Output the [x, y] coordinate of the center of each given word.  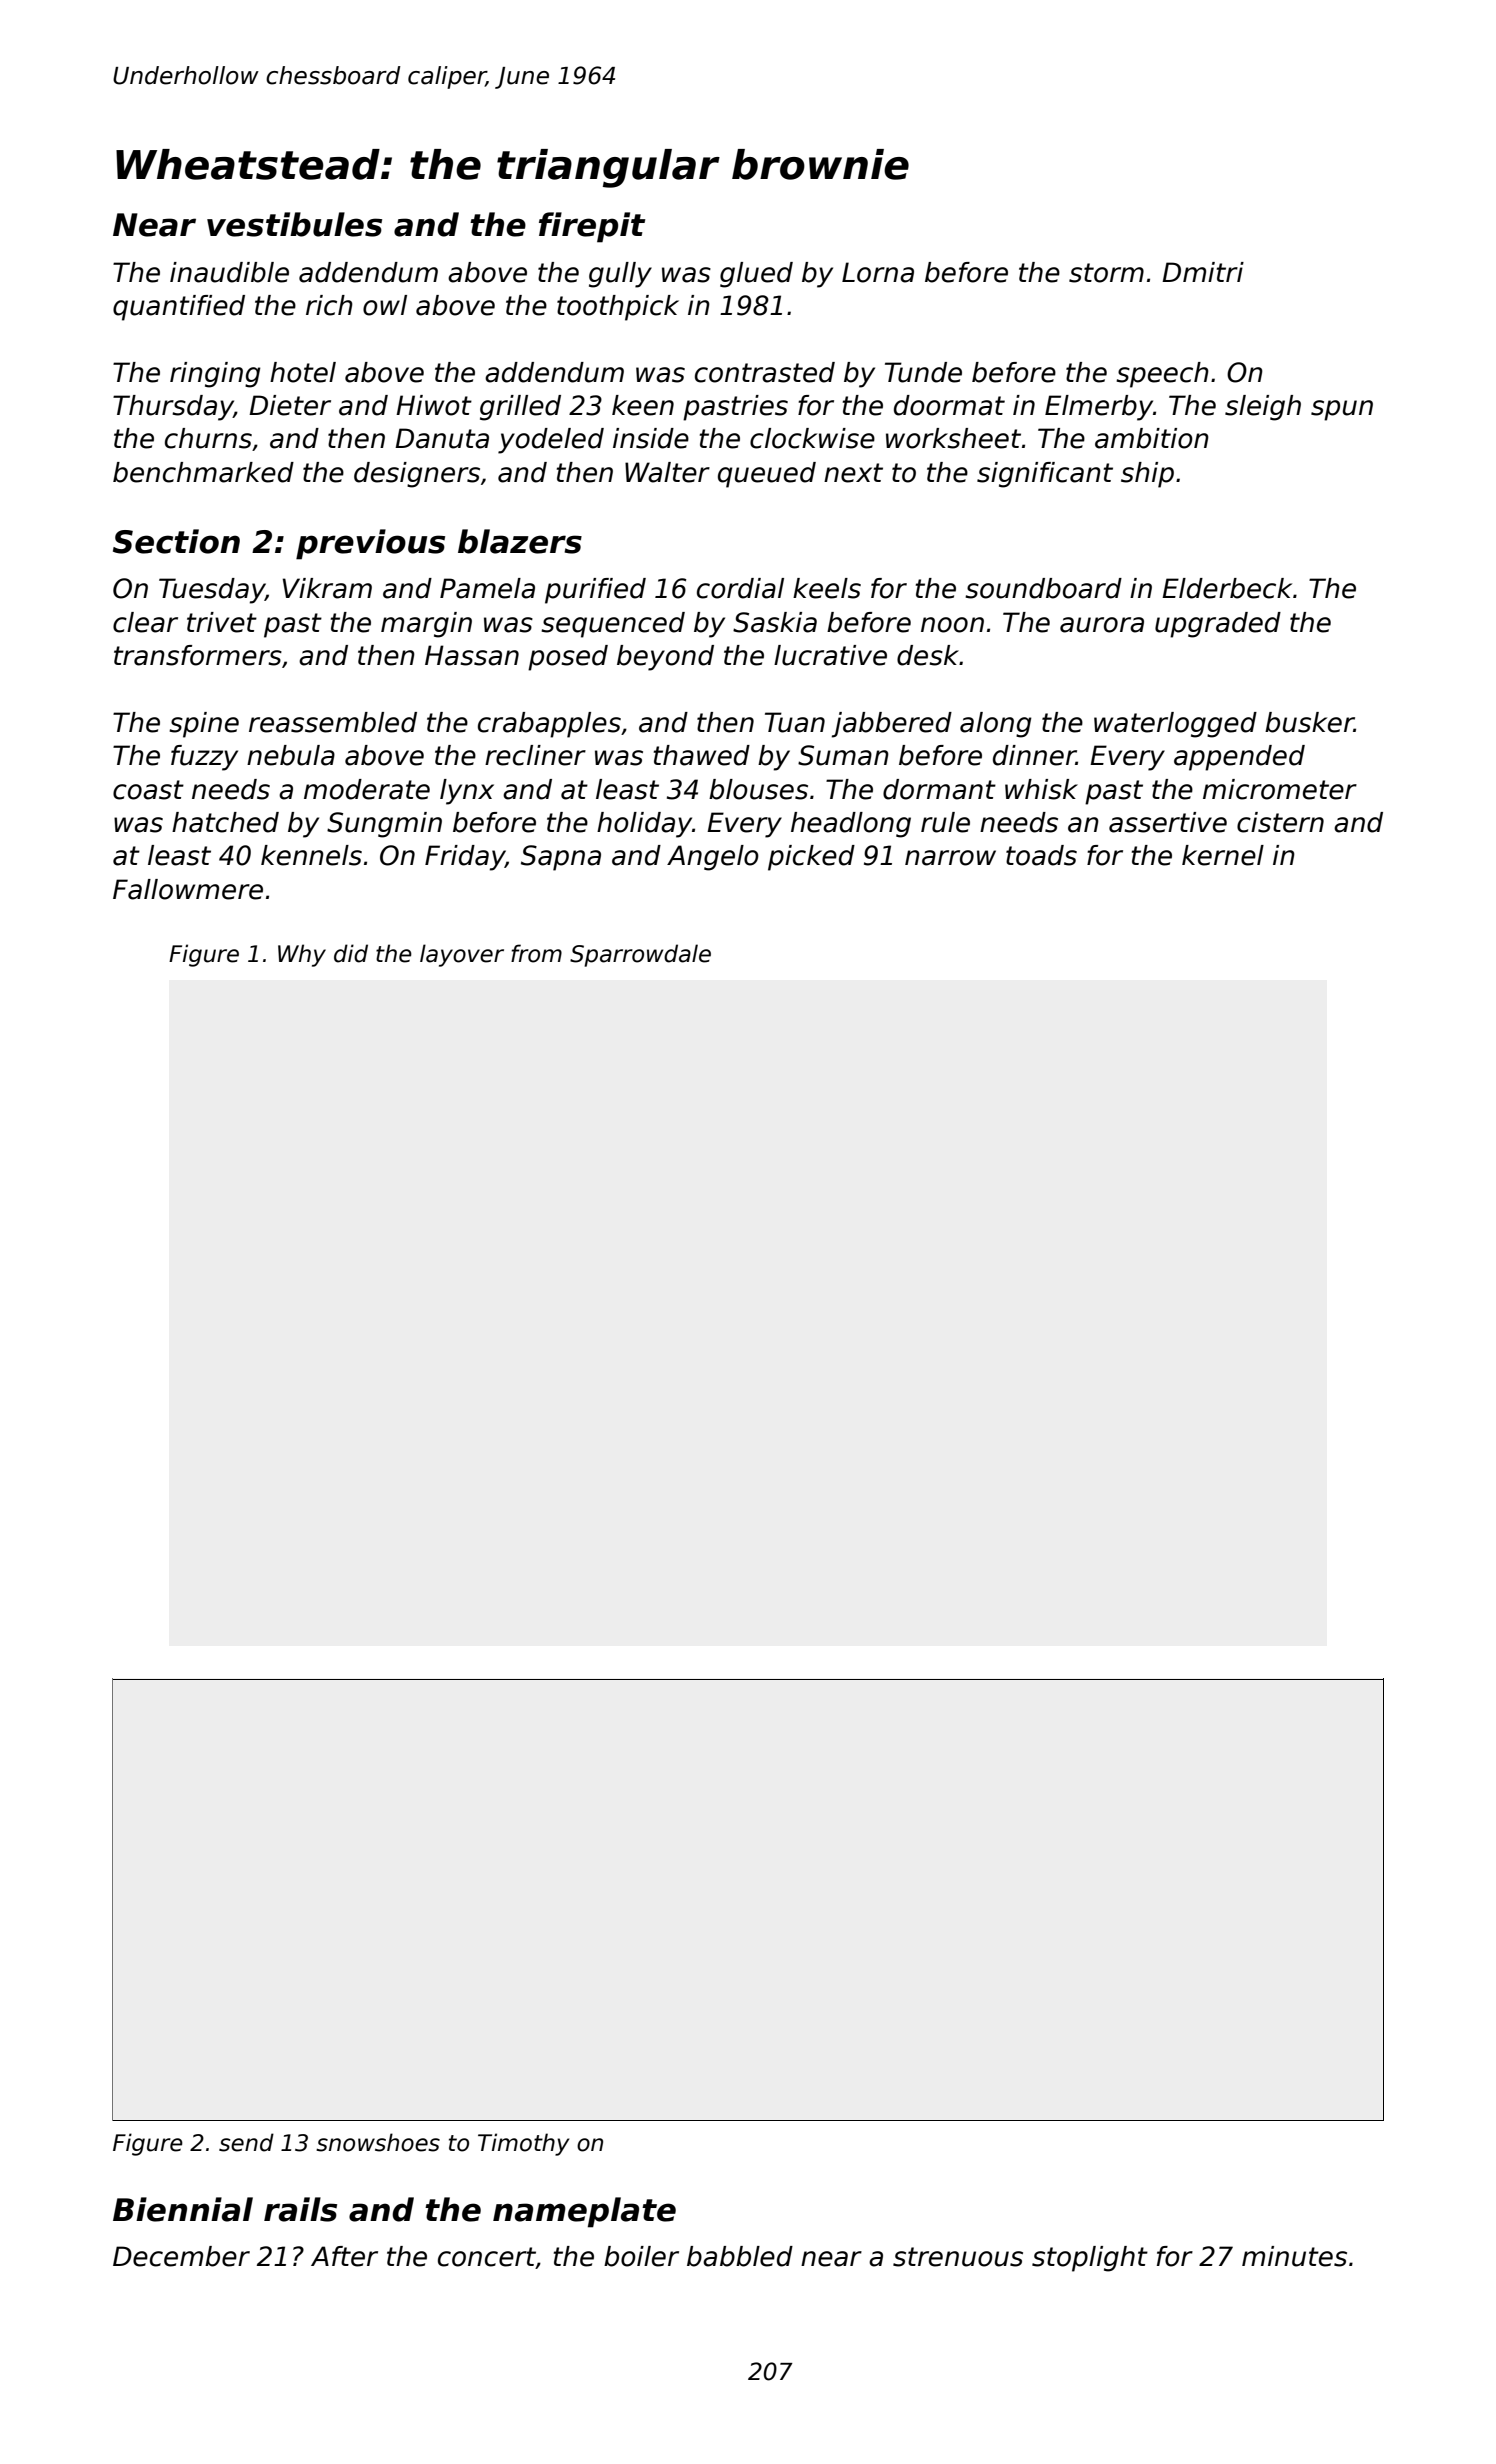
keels [827, 588]
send [246, 2142]
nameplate [584, 2212]
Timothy [523, 2144]
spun [1342, 410]
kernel [1223, 855]
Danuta [442, 438]
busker [1309, 722]
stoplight [1090, 2259]
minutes [1294, 2256]
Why [302, 955]
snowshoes [378, 2142]
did [351, 953]
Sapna [561, 858]
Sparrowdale [640, 955]
